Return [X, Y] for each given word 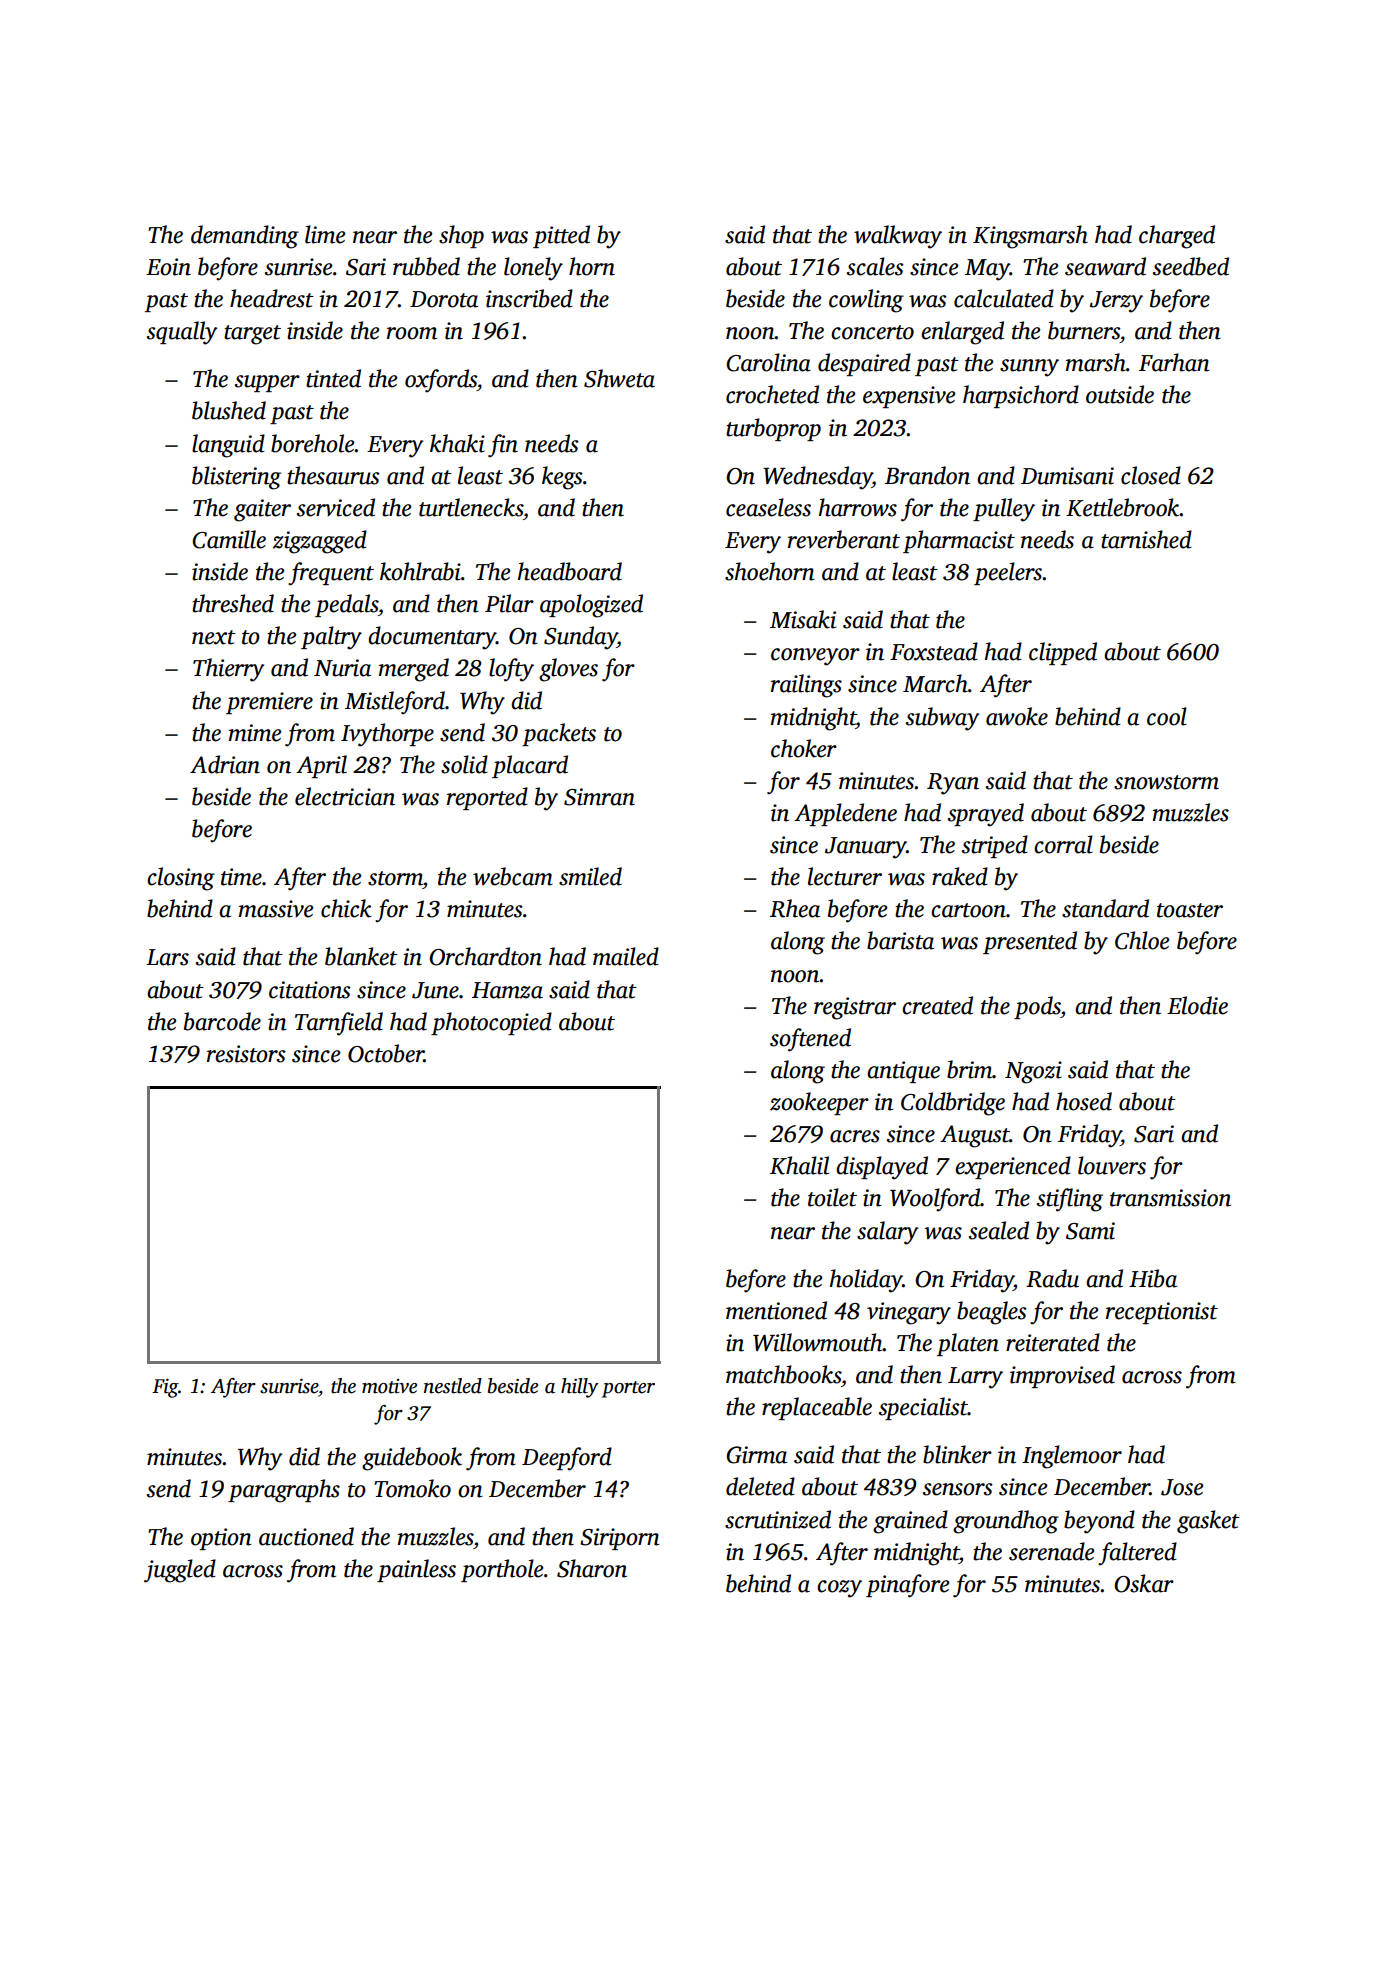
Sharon [592, 1568]
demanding [245, 237]
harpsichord [1021, 396]
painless [416, 1570]
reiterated [1053, 1342]
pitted [561, 236]
